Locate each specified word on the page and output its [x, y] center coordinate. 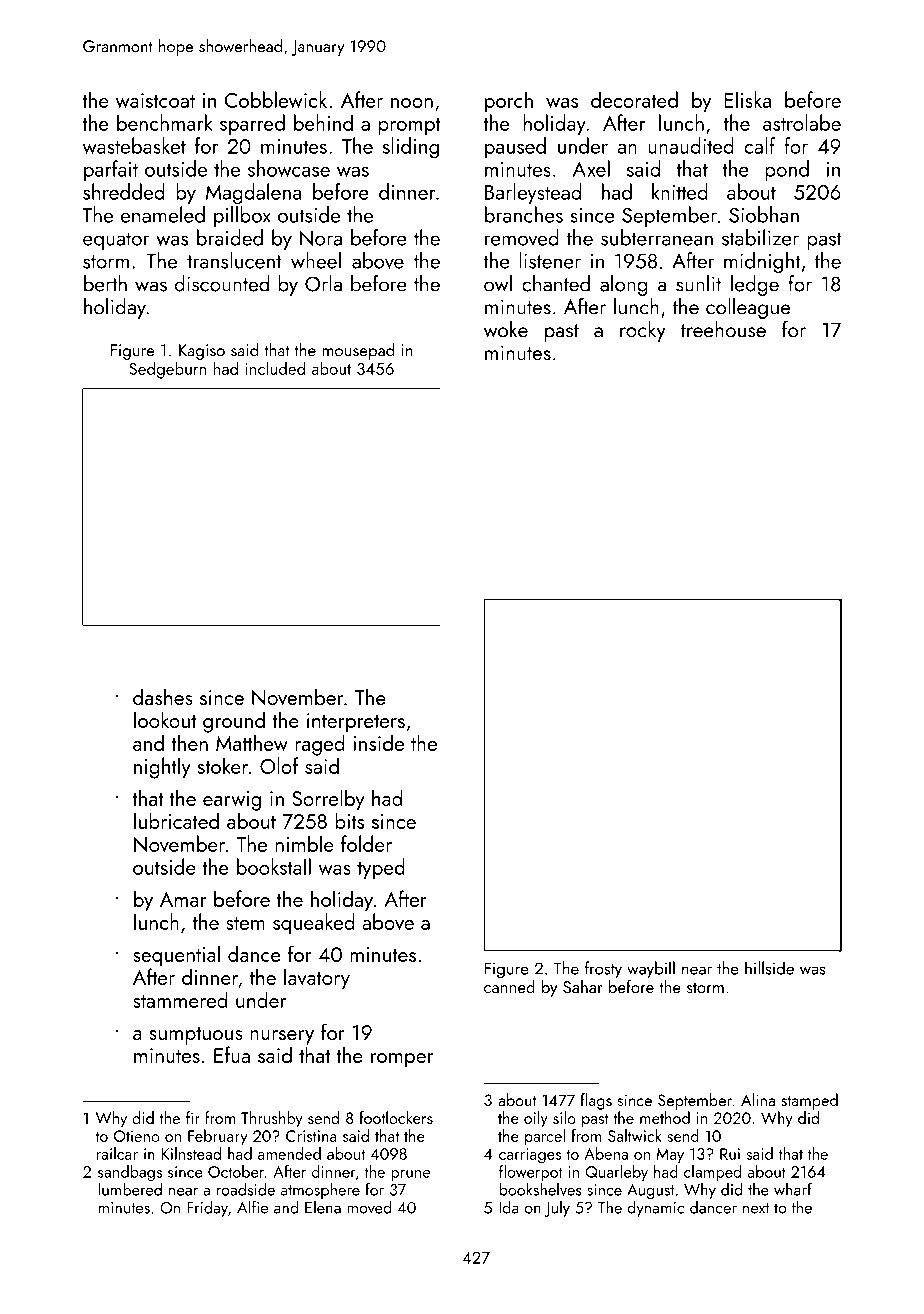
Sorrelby [328, 800]
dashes [162, 696]
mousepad [358, 351]
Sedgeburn [168, 370]
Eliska [747, 99]
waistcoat [155, 100]
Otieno [137, 1136]
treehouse [723, 329]
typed [381, 869]
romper [402, 1060]
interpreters [356, 723]
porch [509, 102]
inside [378, 742]
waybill [651, 969]
